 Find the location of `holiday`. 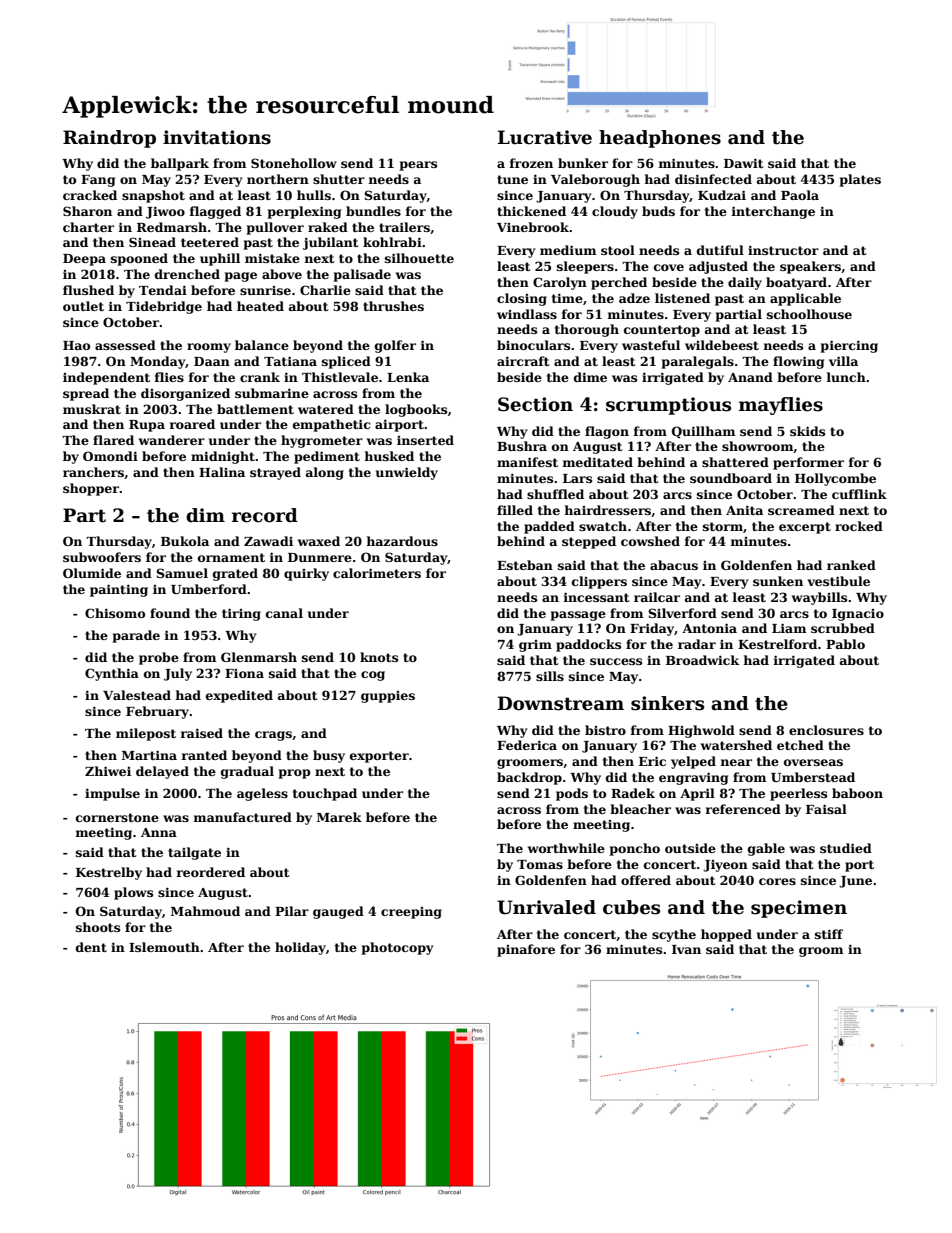

holiday is located at coordinates (300, 948).
